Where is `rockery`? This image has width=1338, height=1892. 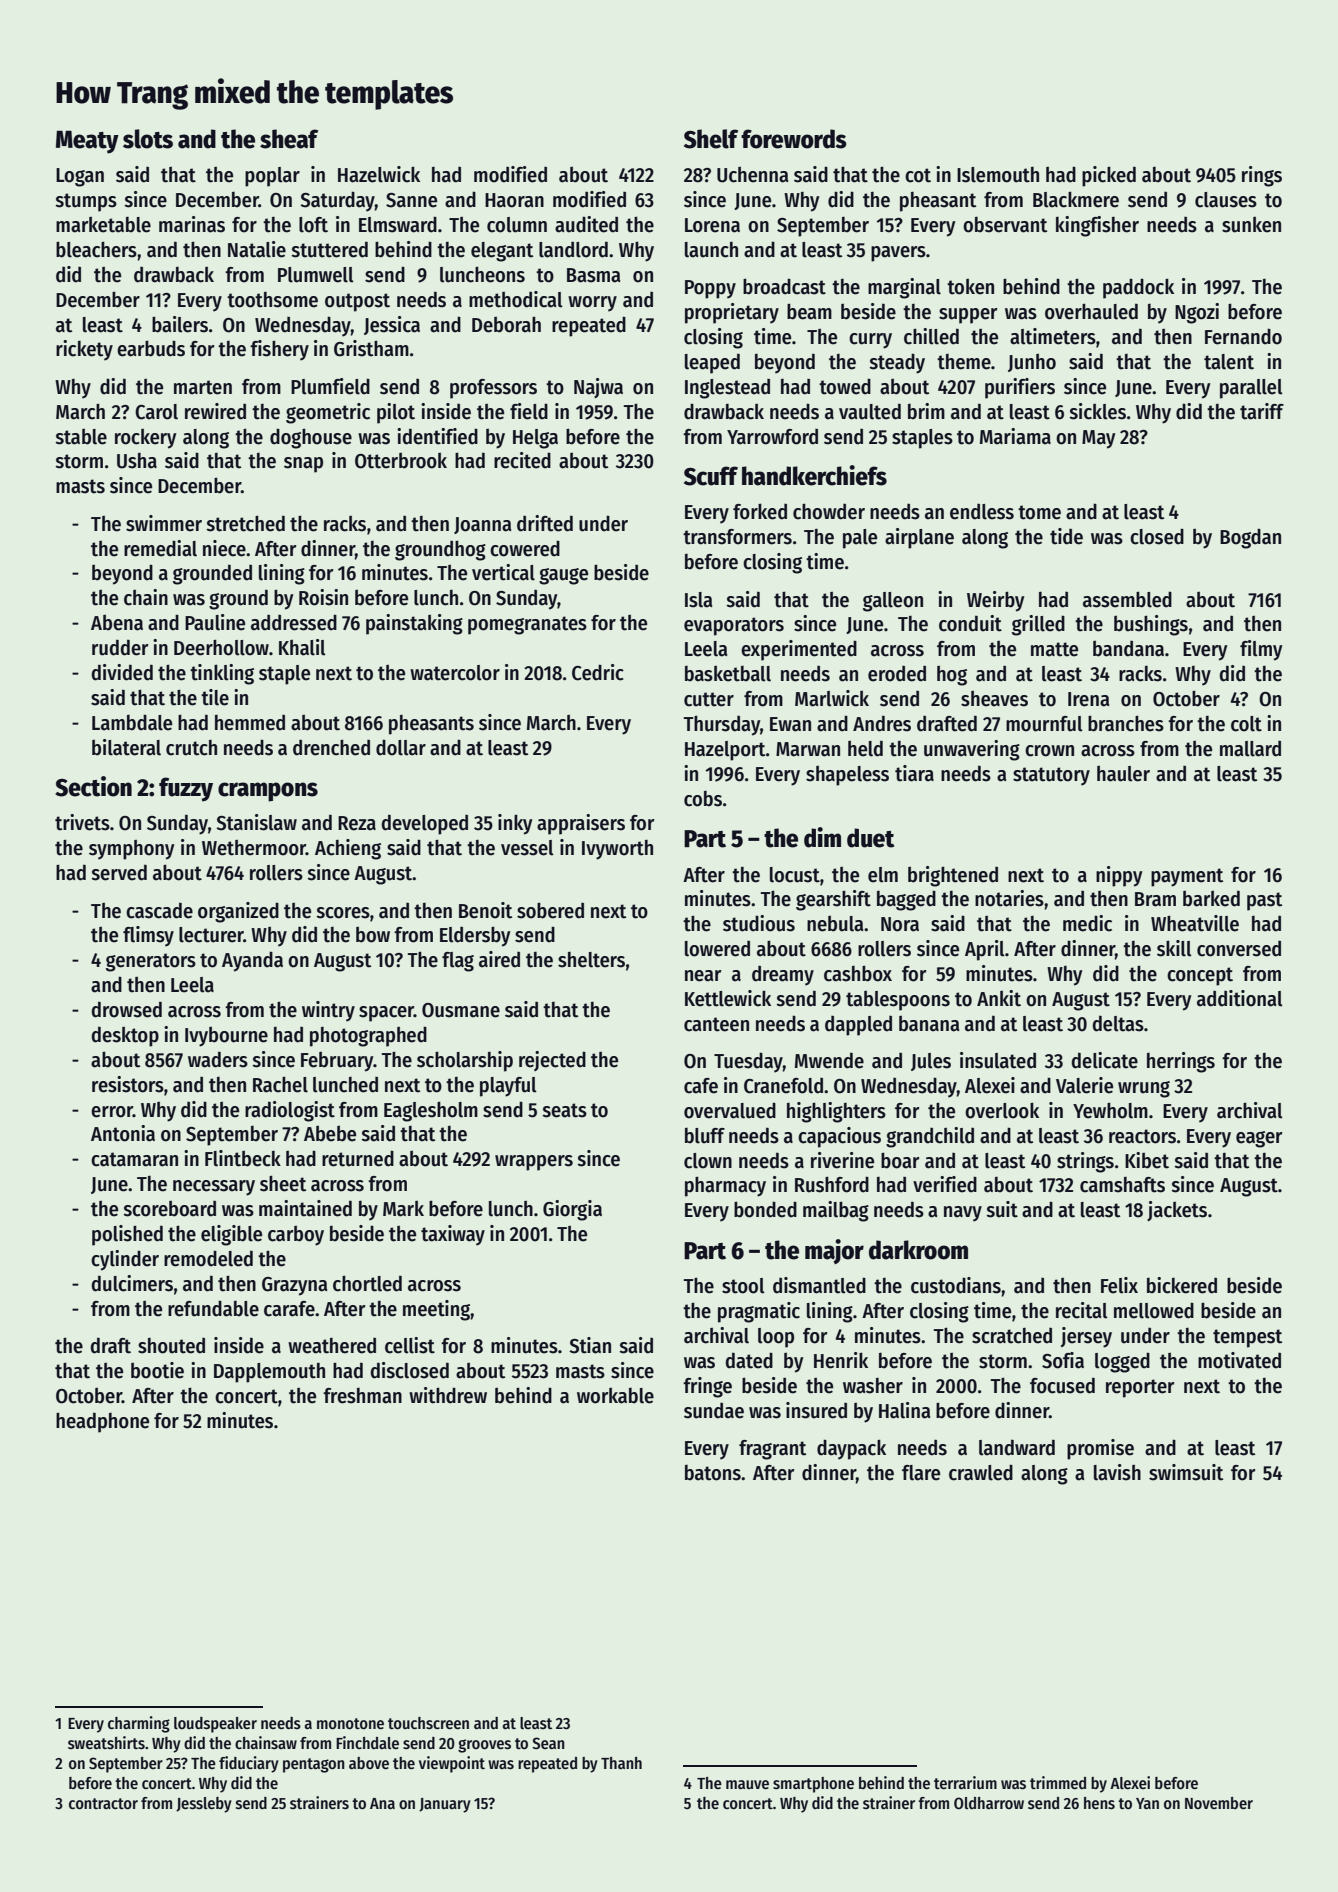
rockery is located at coordinates (145, 439).
